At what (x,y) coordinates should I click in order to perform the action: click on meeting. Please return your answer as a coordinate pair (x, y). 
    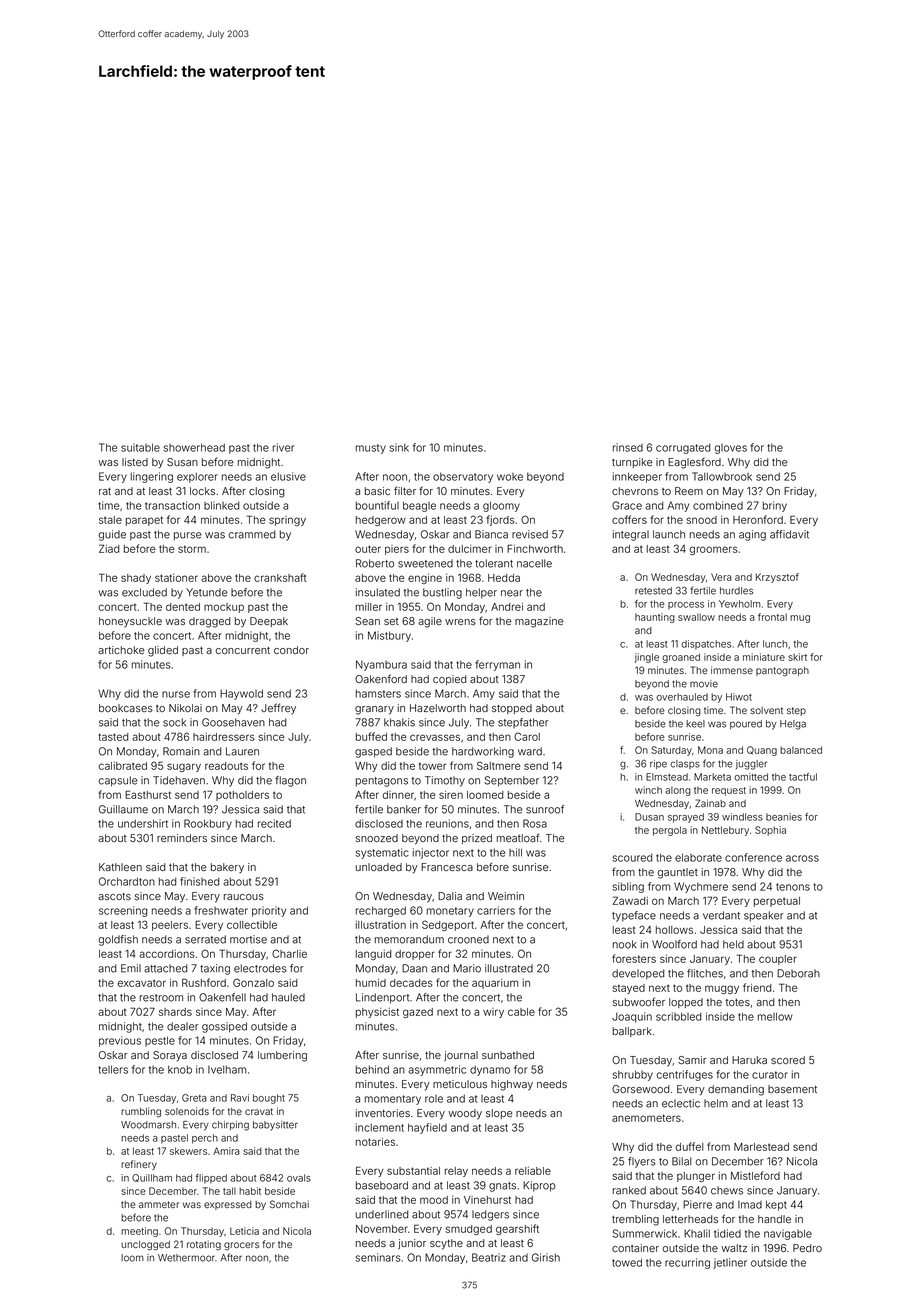
    Looking at the image, I should click on (139, 1232).
